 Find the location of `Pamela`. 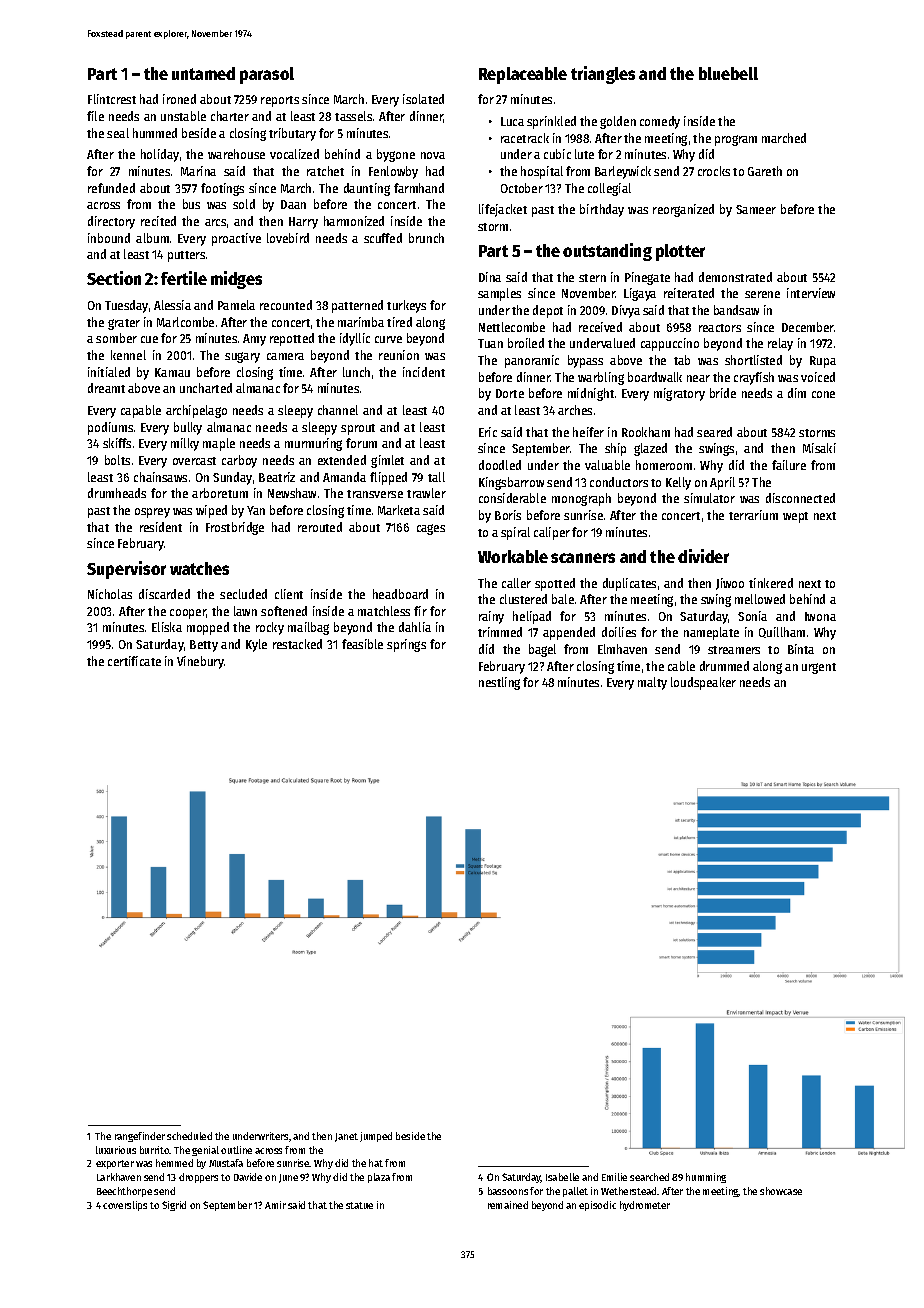

Pamela is located at coordinates (236, 305).
